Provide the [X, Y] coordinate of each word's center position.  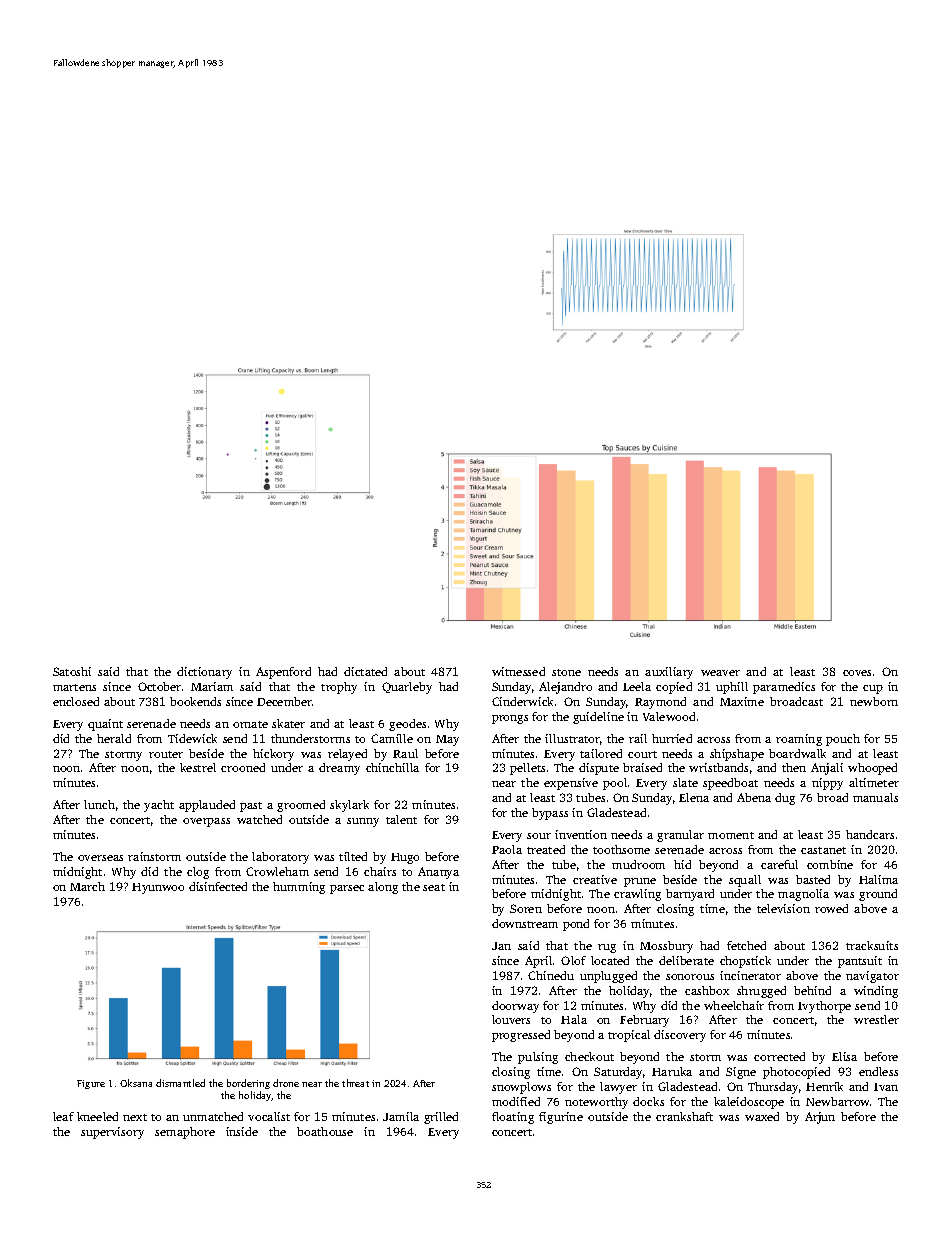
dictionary [204, 673]
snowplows [521, 1088]
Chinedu [551, 975]
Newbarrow [837, 1101]
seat [434, 887]
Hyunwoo [158, 888]
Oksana [136, 1083]
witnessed [518, 671]
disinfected [218, 886]
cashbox [707, 990]
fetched [746, 945]
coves [857, 673]
